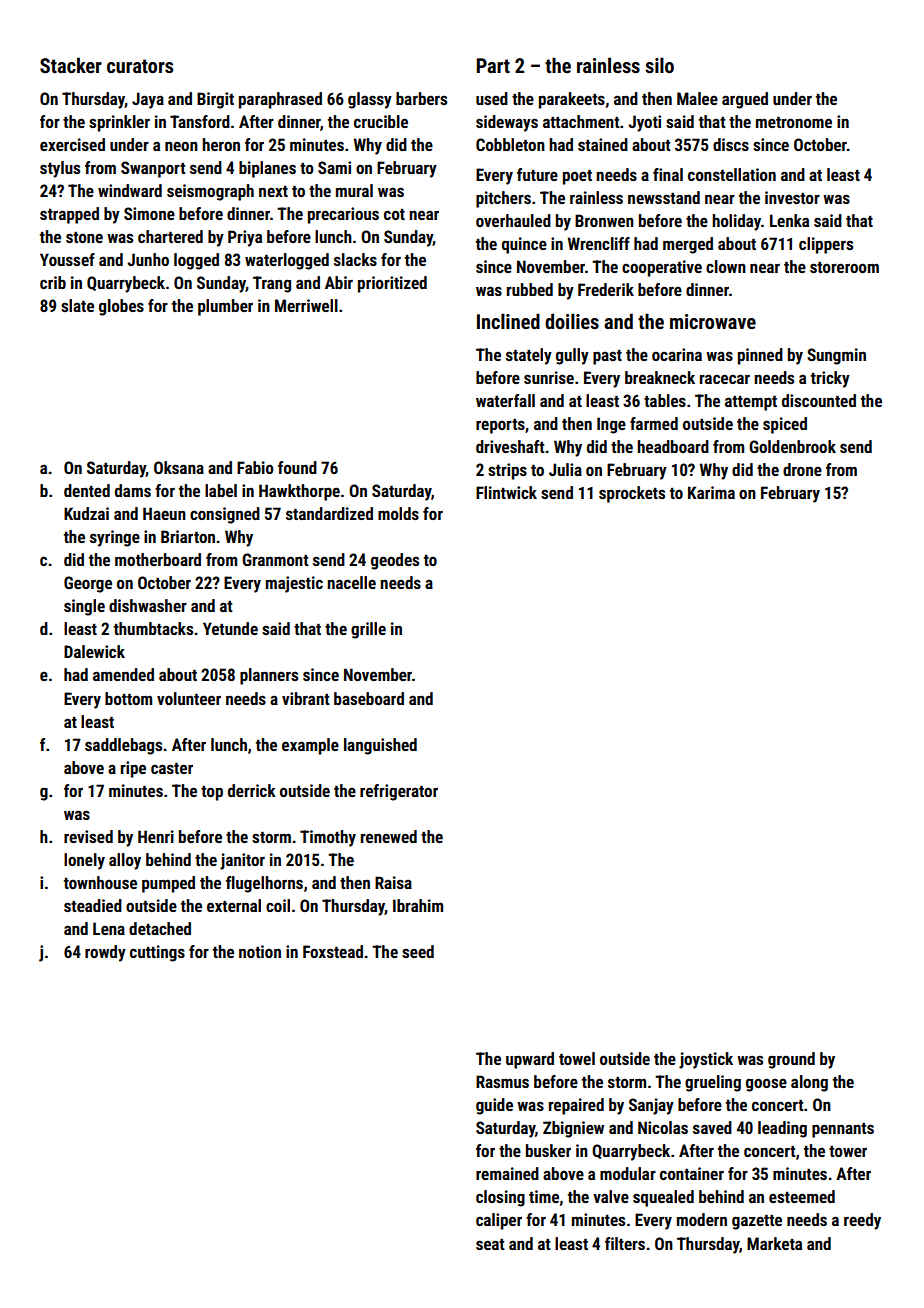 The width and height of the screenshot is (924, 1308). What do you see at coordinates (760, 356) in the screenshot?
I see `pinned` at bounding box center [760, 356].
